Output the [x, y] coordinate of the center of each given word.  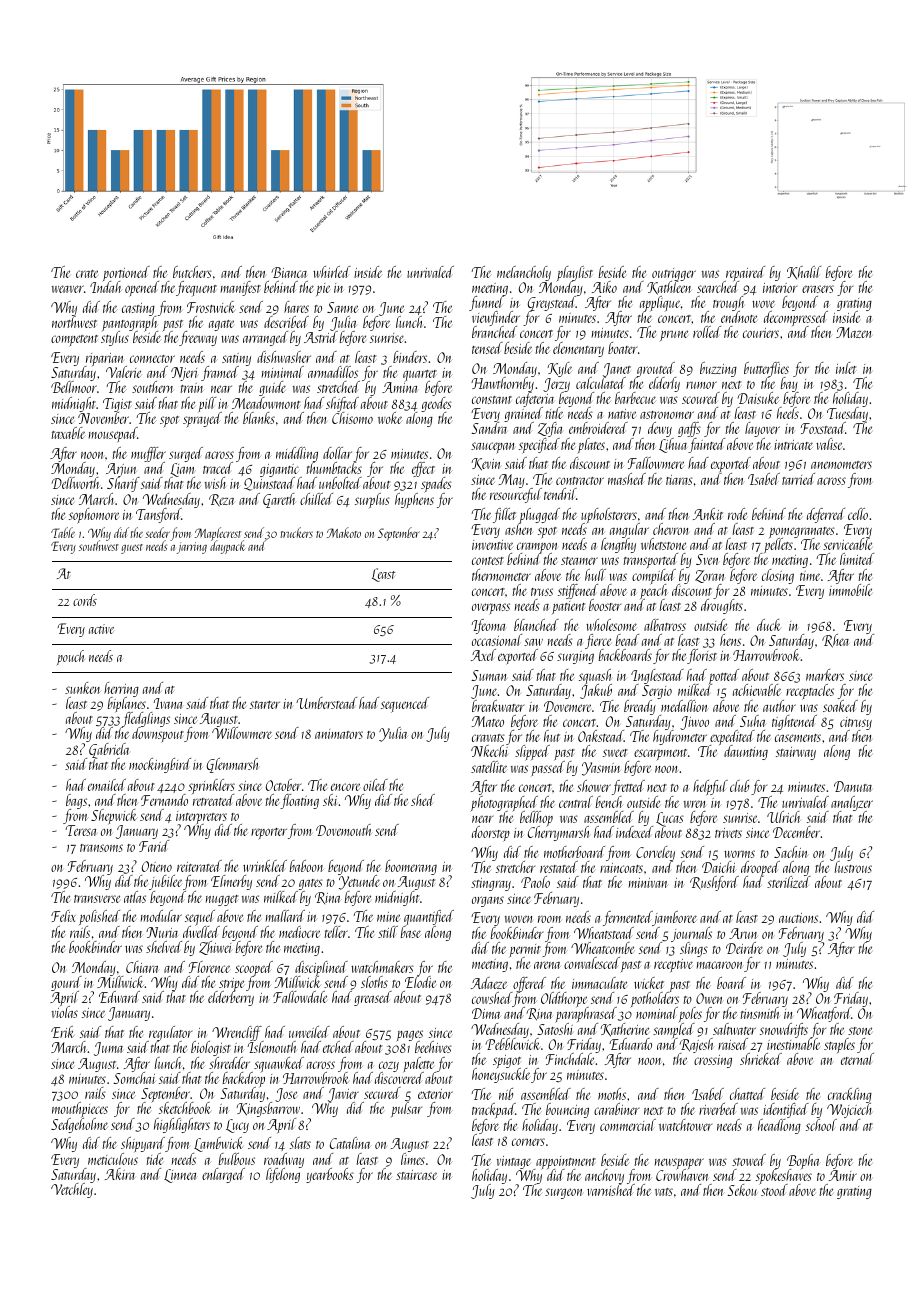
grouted [656, 369]
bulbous [237, 1159]
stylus [115, 339]
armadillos [333, 372]
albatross [665, 625]
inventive [492, 545]
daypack [228, 547]
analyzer [852, 803]
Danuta [853, 786]
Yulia [393, 734]
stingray [491, 884]
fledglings [145, 720]
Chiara [142, 967]
